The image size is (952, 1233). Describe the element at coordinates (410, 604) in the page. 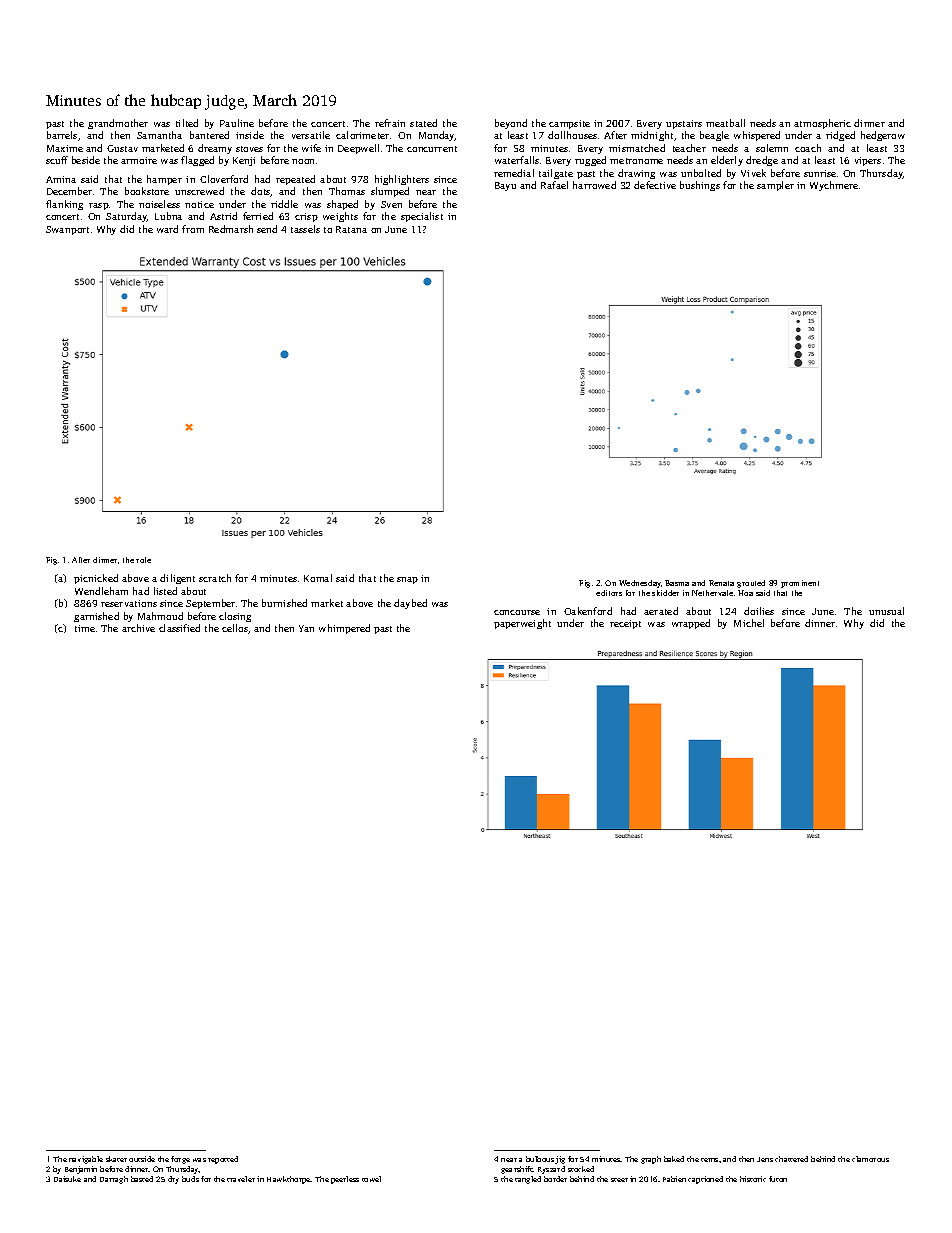

I see `daybed` at that location.
